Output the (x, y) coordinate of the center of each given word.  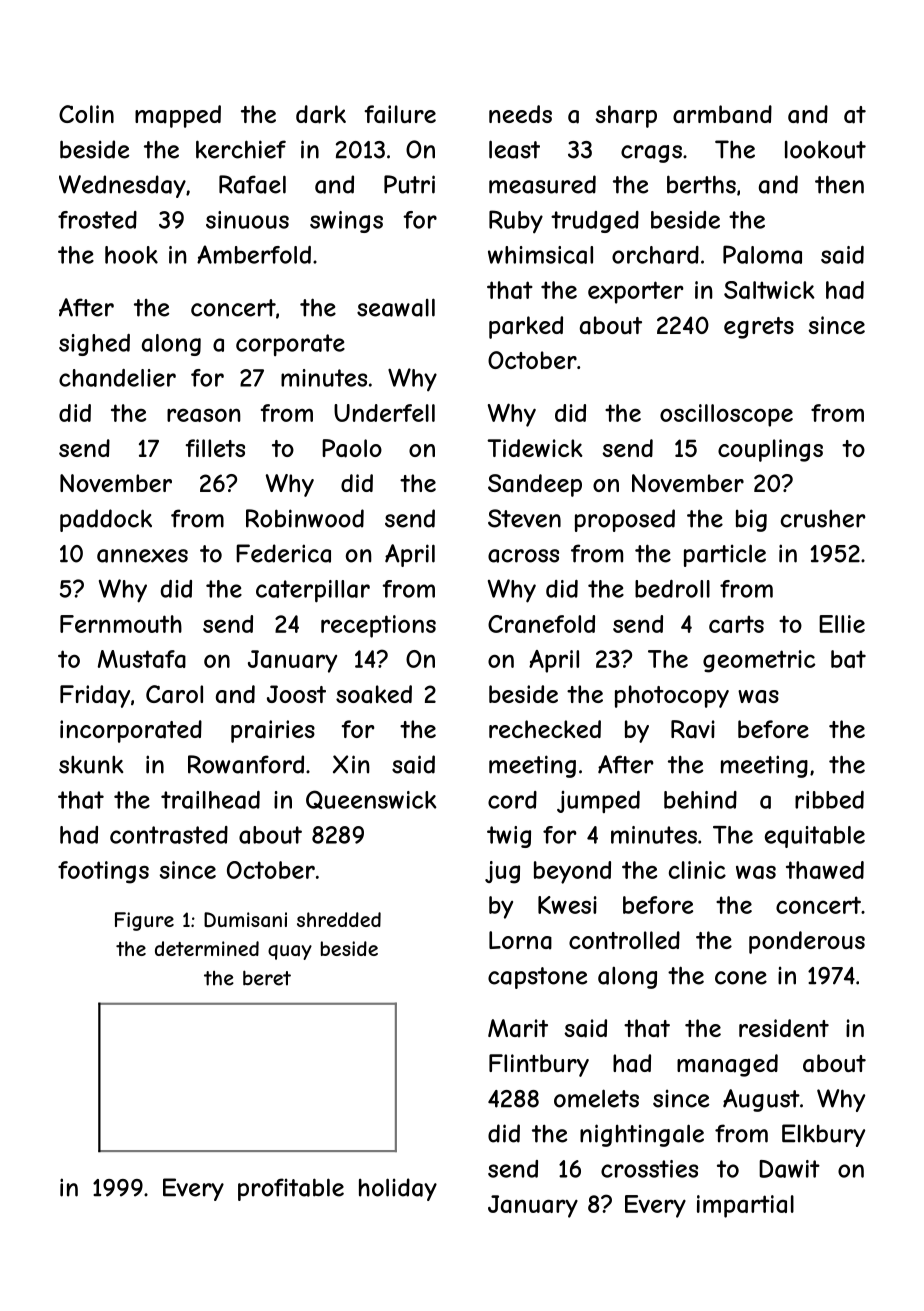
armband (722, 114)
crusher (823, 519)
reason (204, 415)
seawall (396, 307)
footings (103, 872)
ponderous (807, 942)
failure (400, 114)
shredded (339, 919)
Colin (86, 114)
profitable (291, 1189)
